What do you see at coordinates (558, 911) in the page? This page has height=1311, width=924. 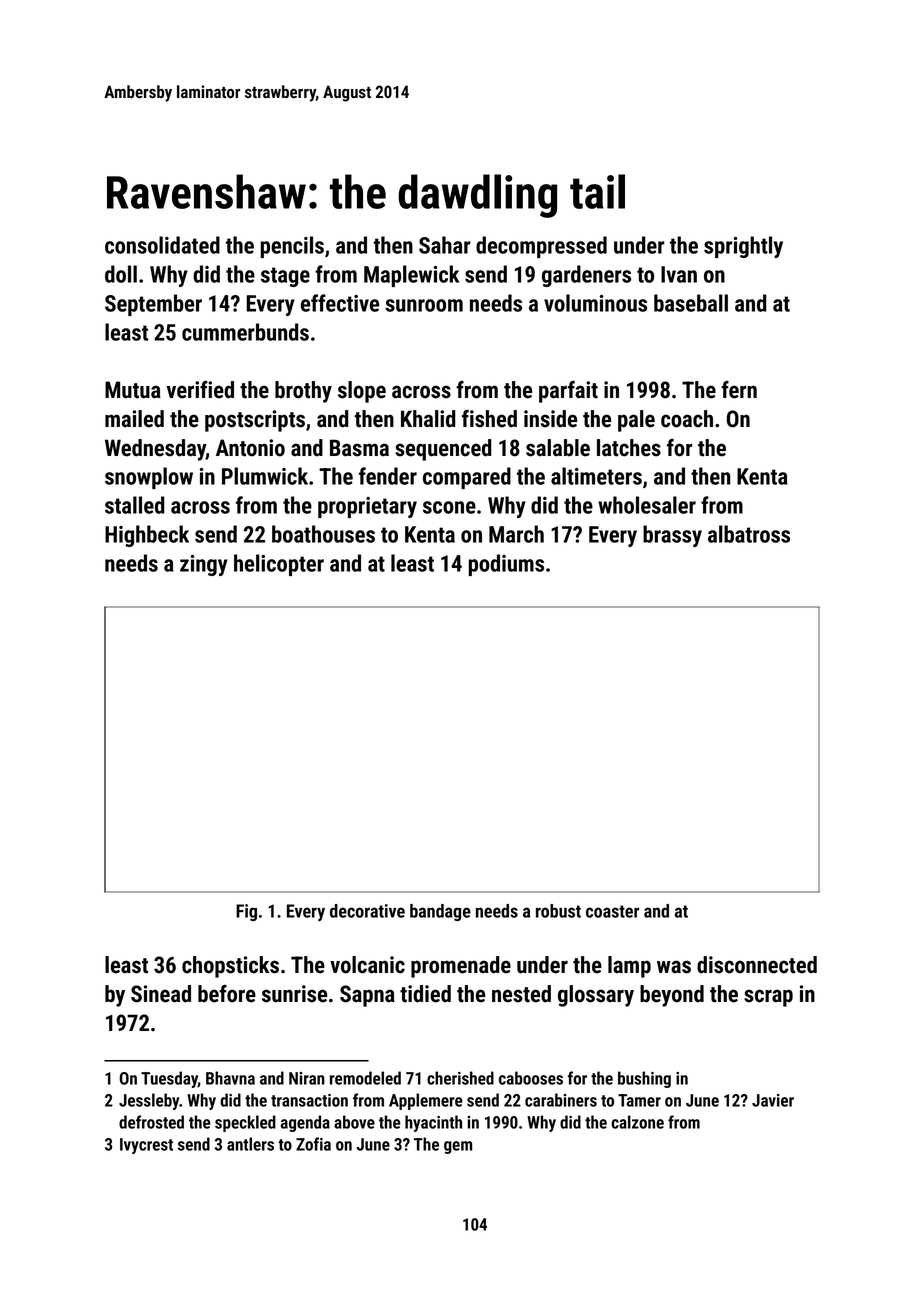 I see `robust` at bounding box center [558, 911].
